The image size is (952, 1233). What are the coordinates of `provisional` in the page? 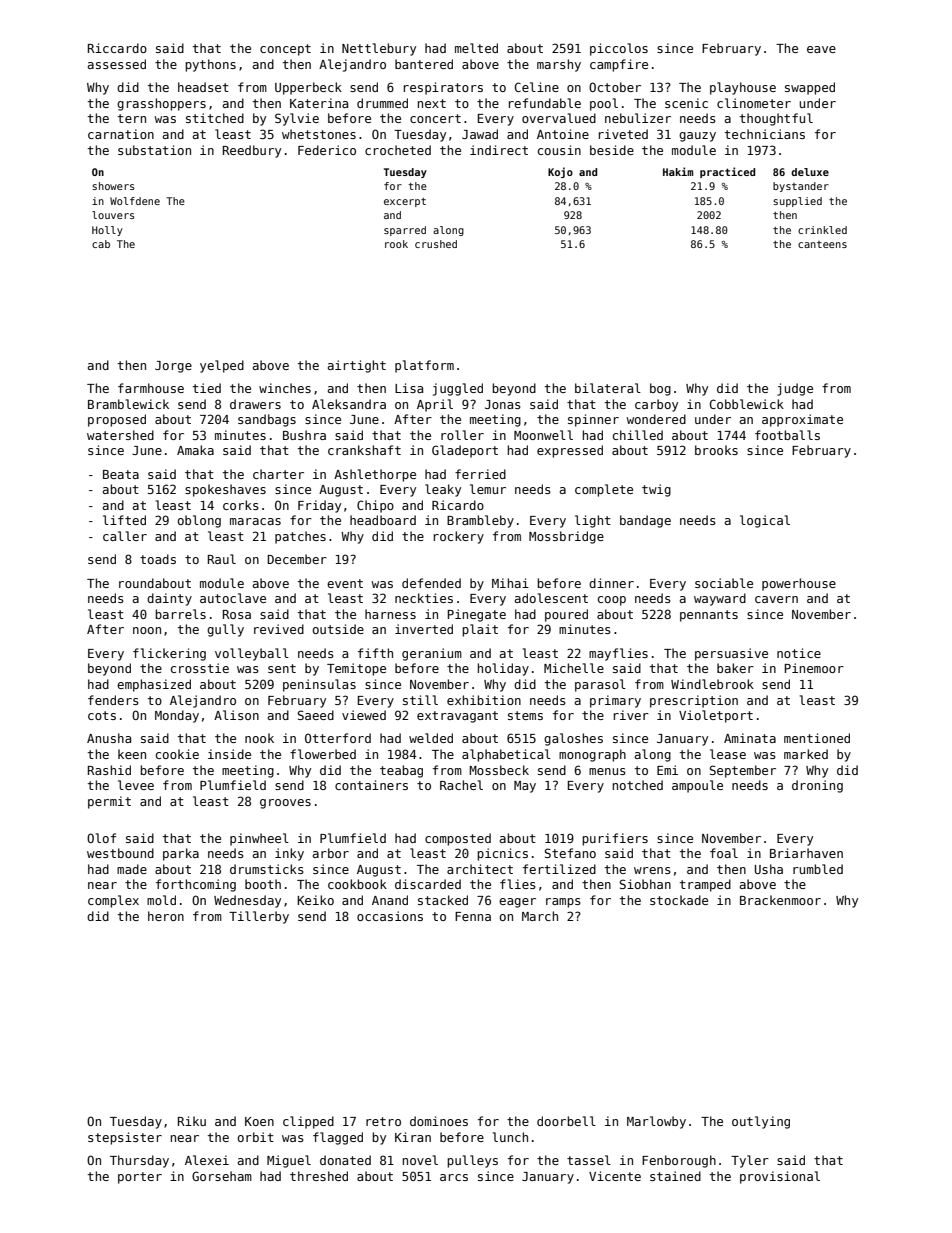 It's located at (780, 1177).
